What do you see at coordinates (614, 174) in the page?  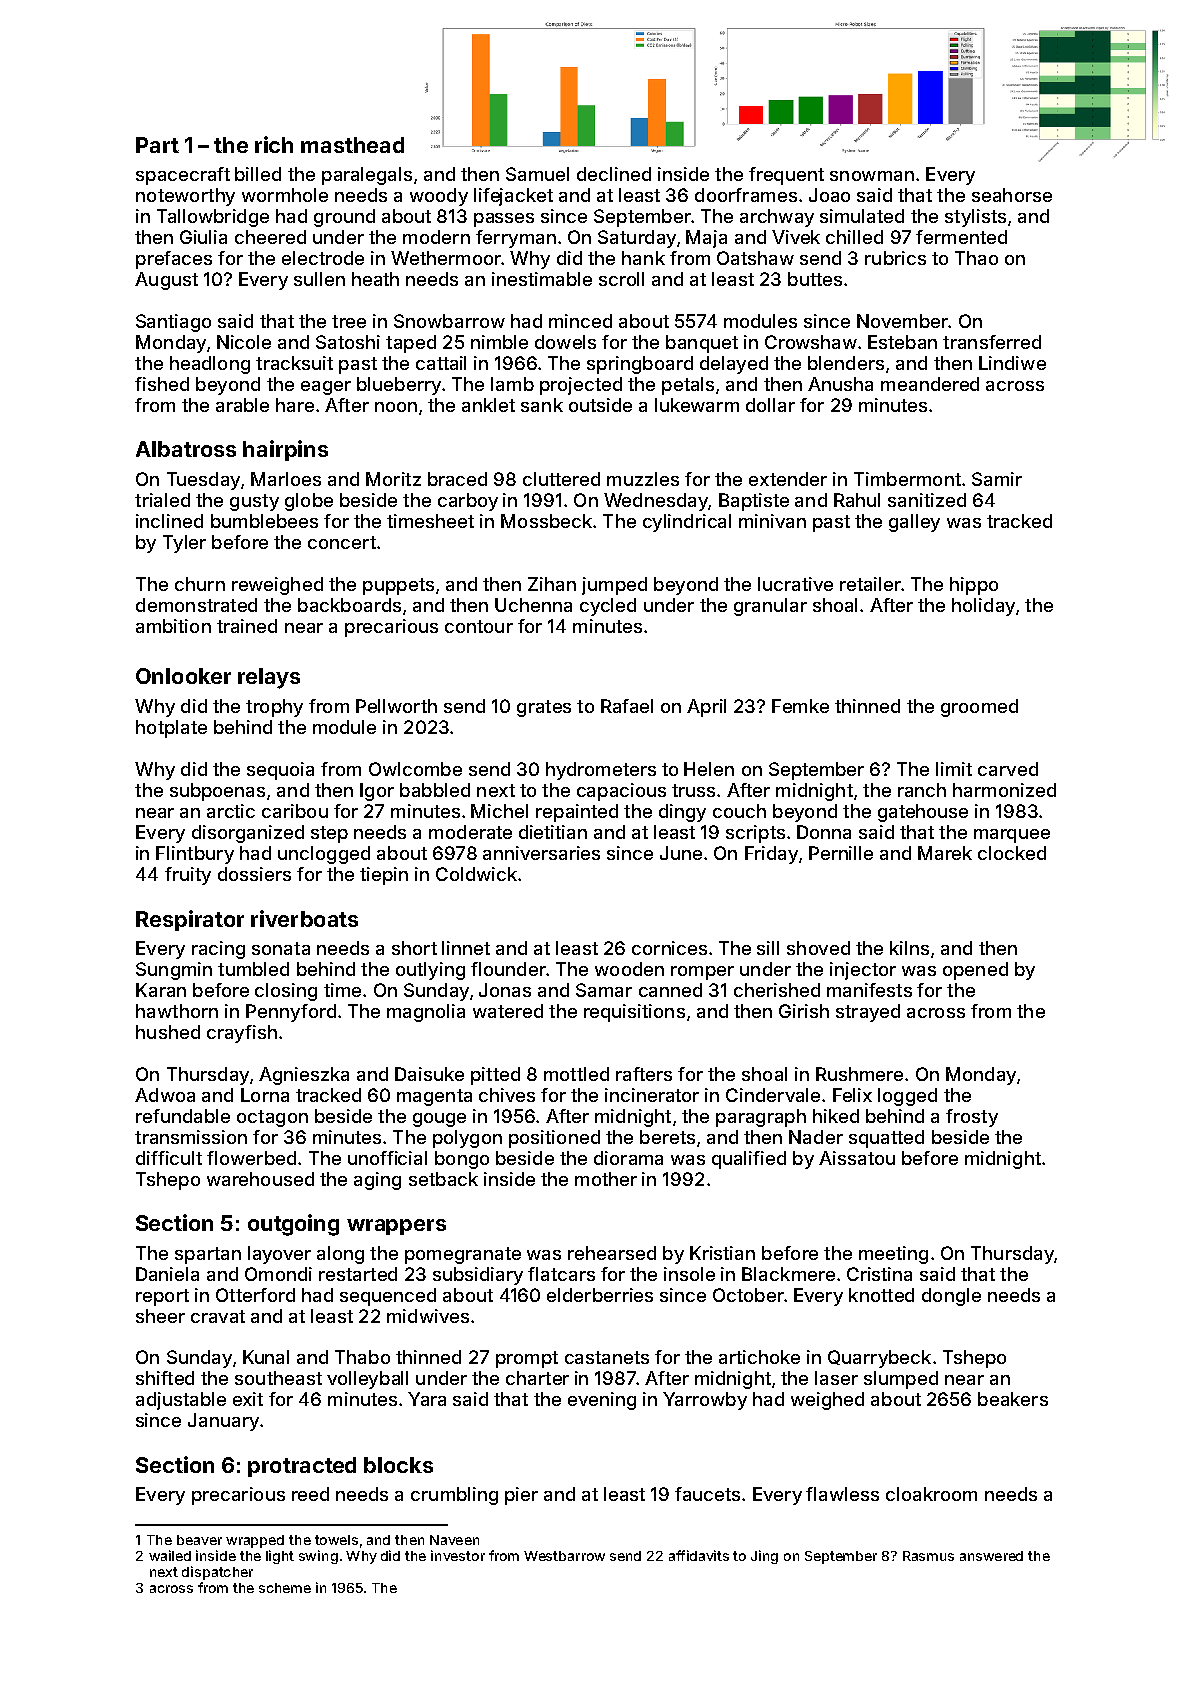 I see `declined` at bounding box center [614, 174].
